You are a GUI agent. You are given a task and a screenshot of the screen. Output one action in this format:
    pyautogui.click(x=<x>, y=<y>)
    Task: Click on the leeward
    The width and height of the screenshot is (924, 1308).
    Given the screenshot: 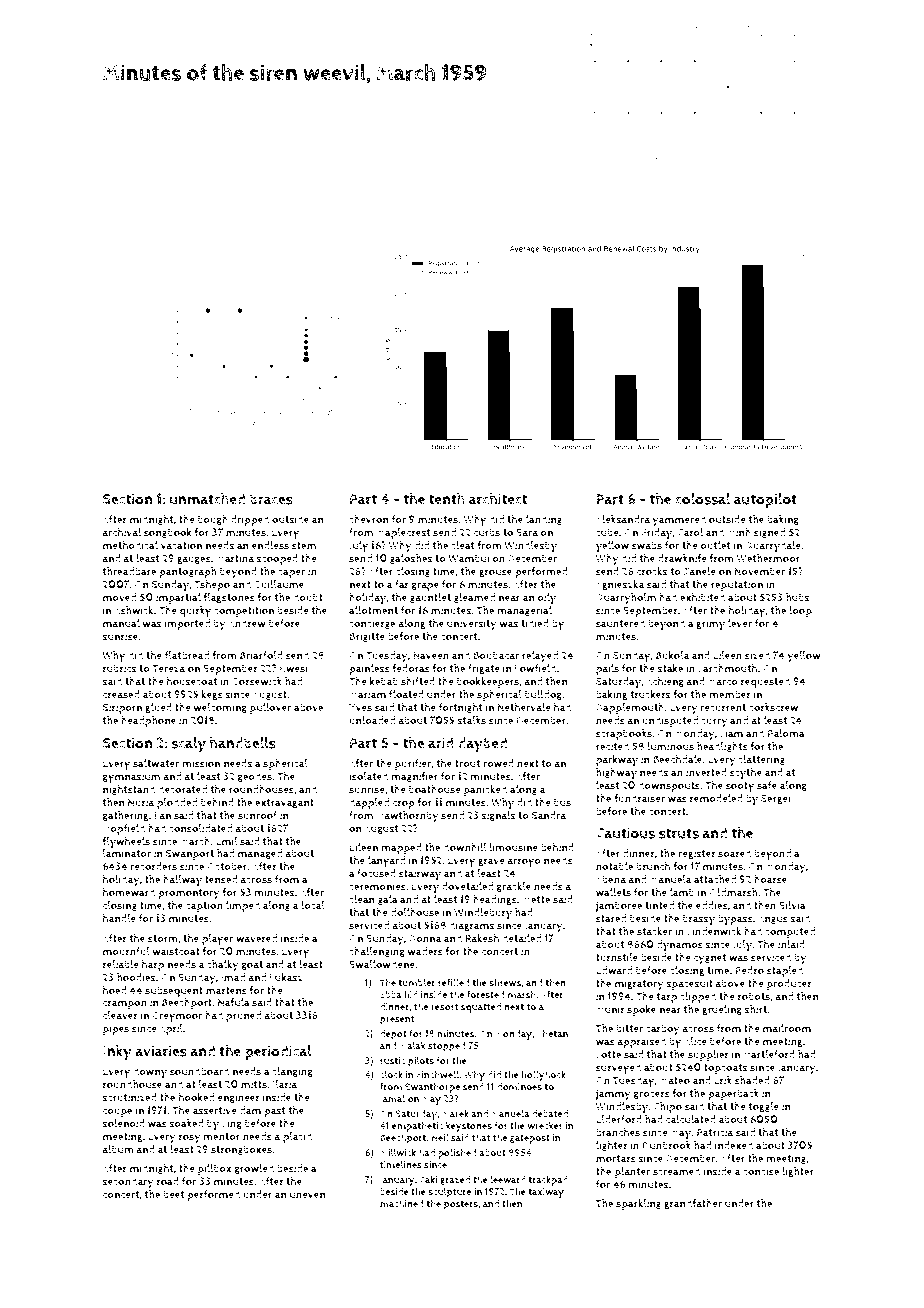 What is the action you would take?
    pyautogui.click(x=508, y=1179)
